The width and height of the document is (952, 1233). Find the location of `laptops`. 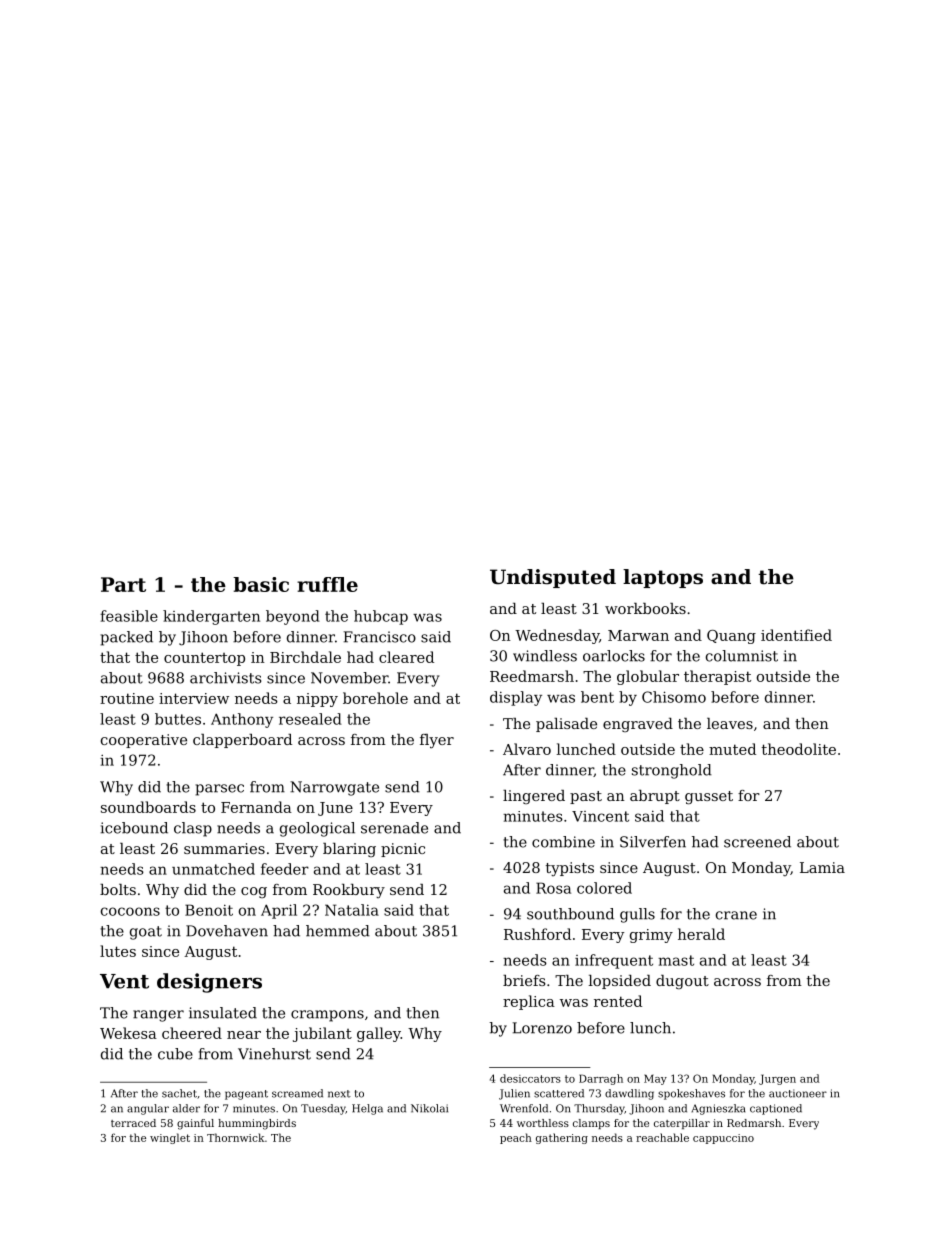

laptops is located at coordinates (663, 578).
